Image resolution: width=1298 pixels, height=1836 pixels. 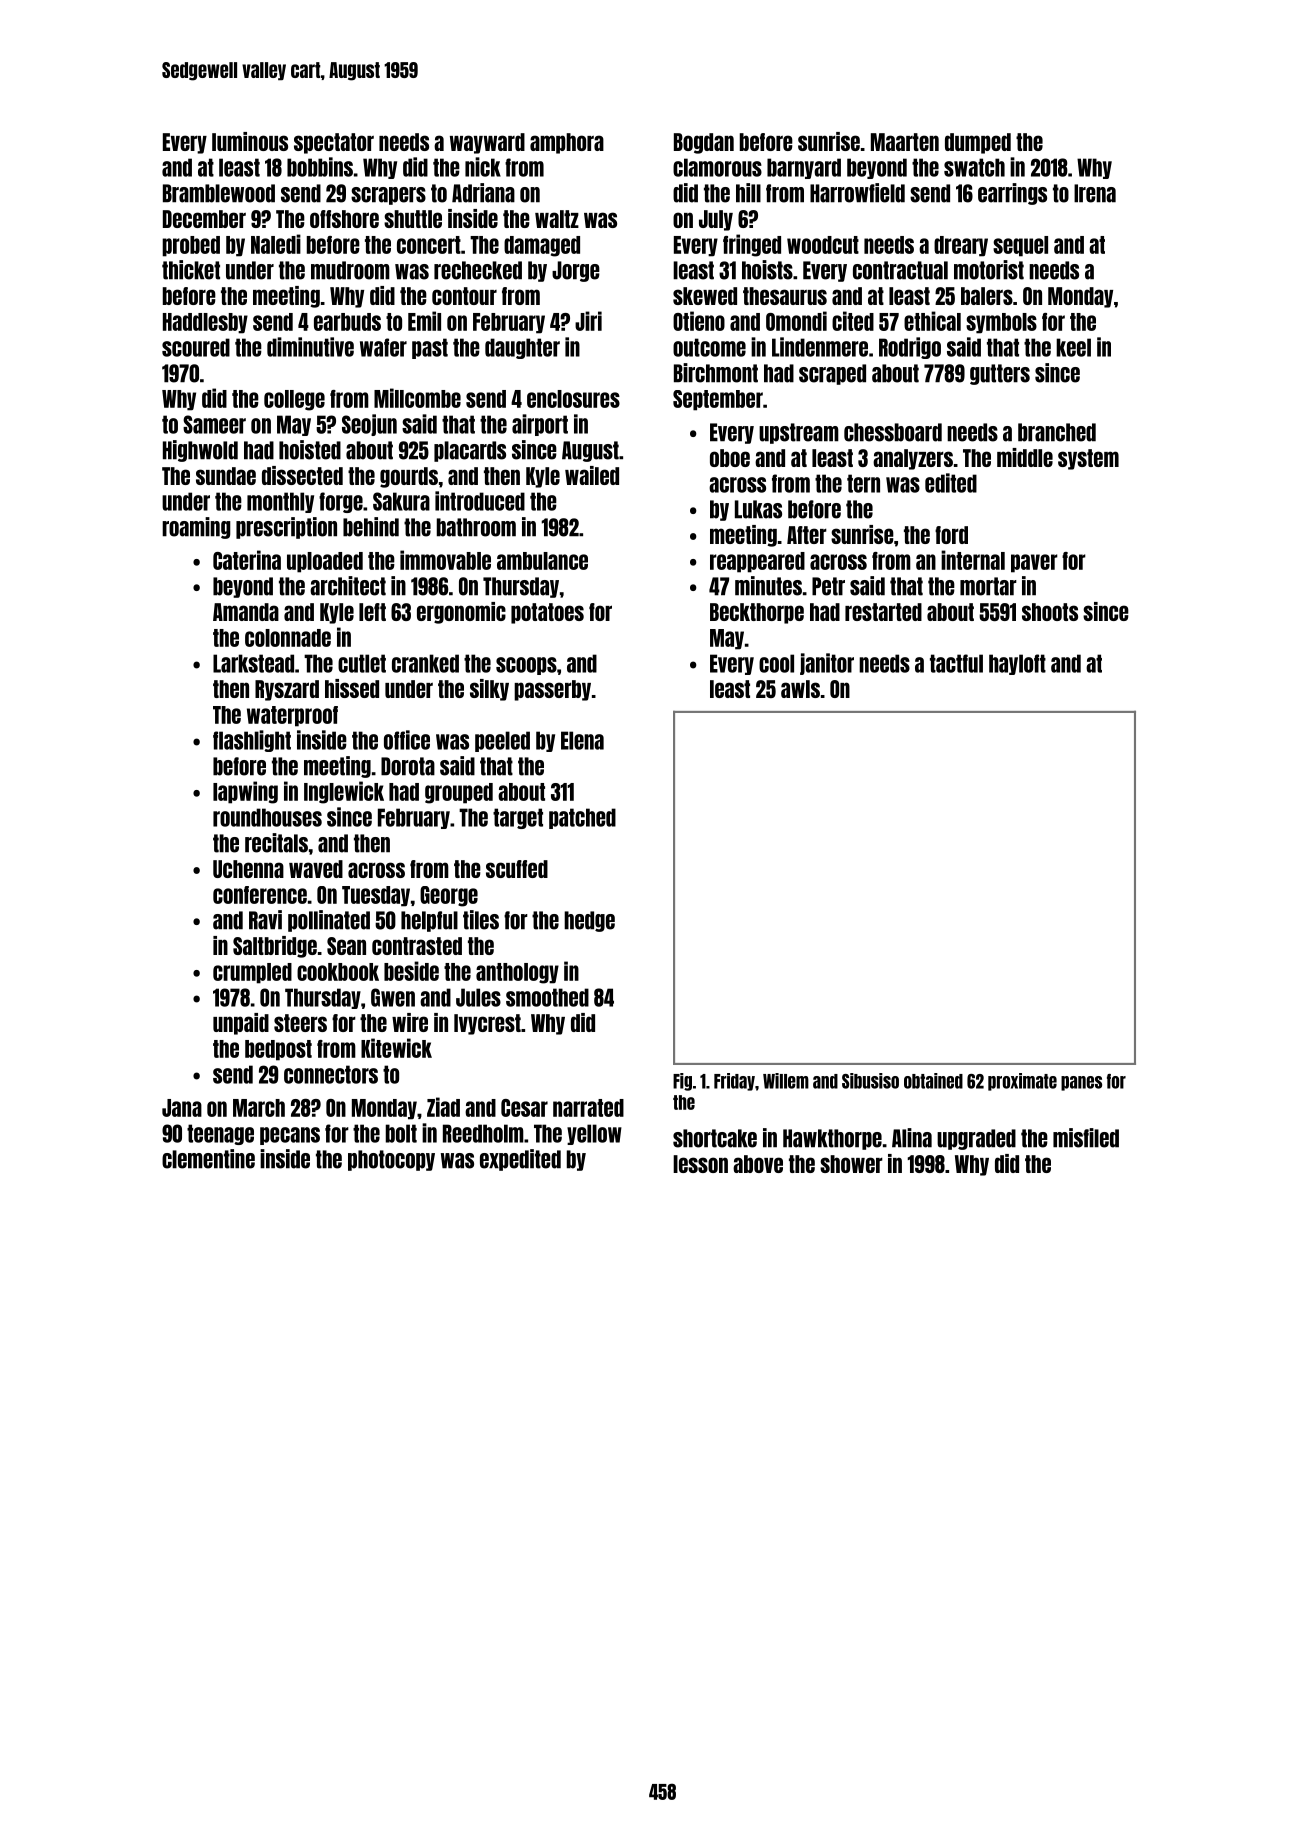 What do you see at coordinates (912, 1138) in the screenshot?
I see `Alina` at bounding box center [912, 1138].
